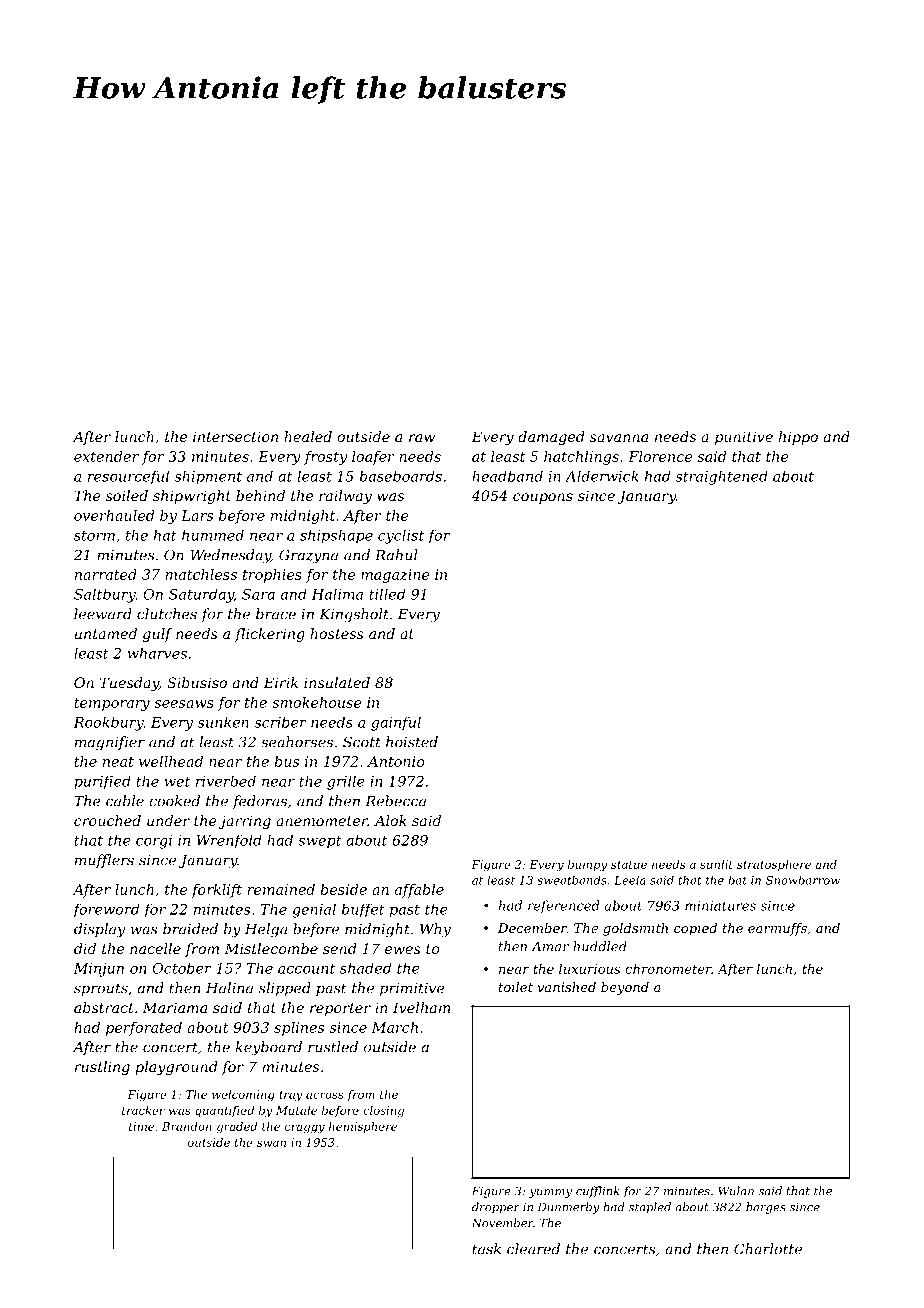 This image has height=1308, width=924. Describe the element at coordinates (722, 477) in the image. I see `straightened` at that location.
